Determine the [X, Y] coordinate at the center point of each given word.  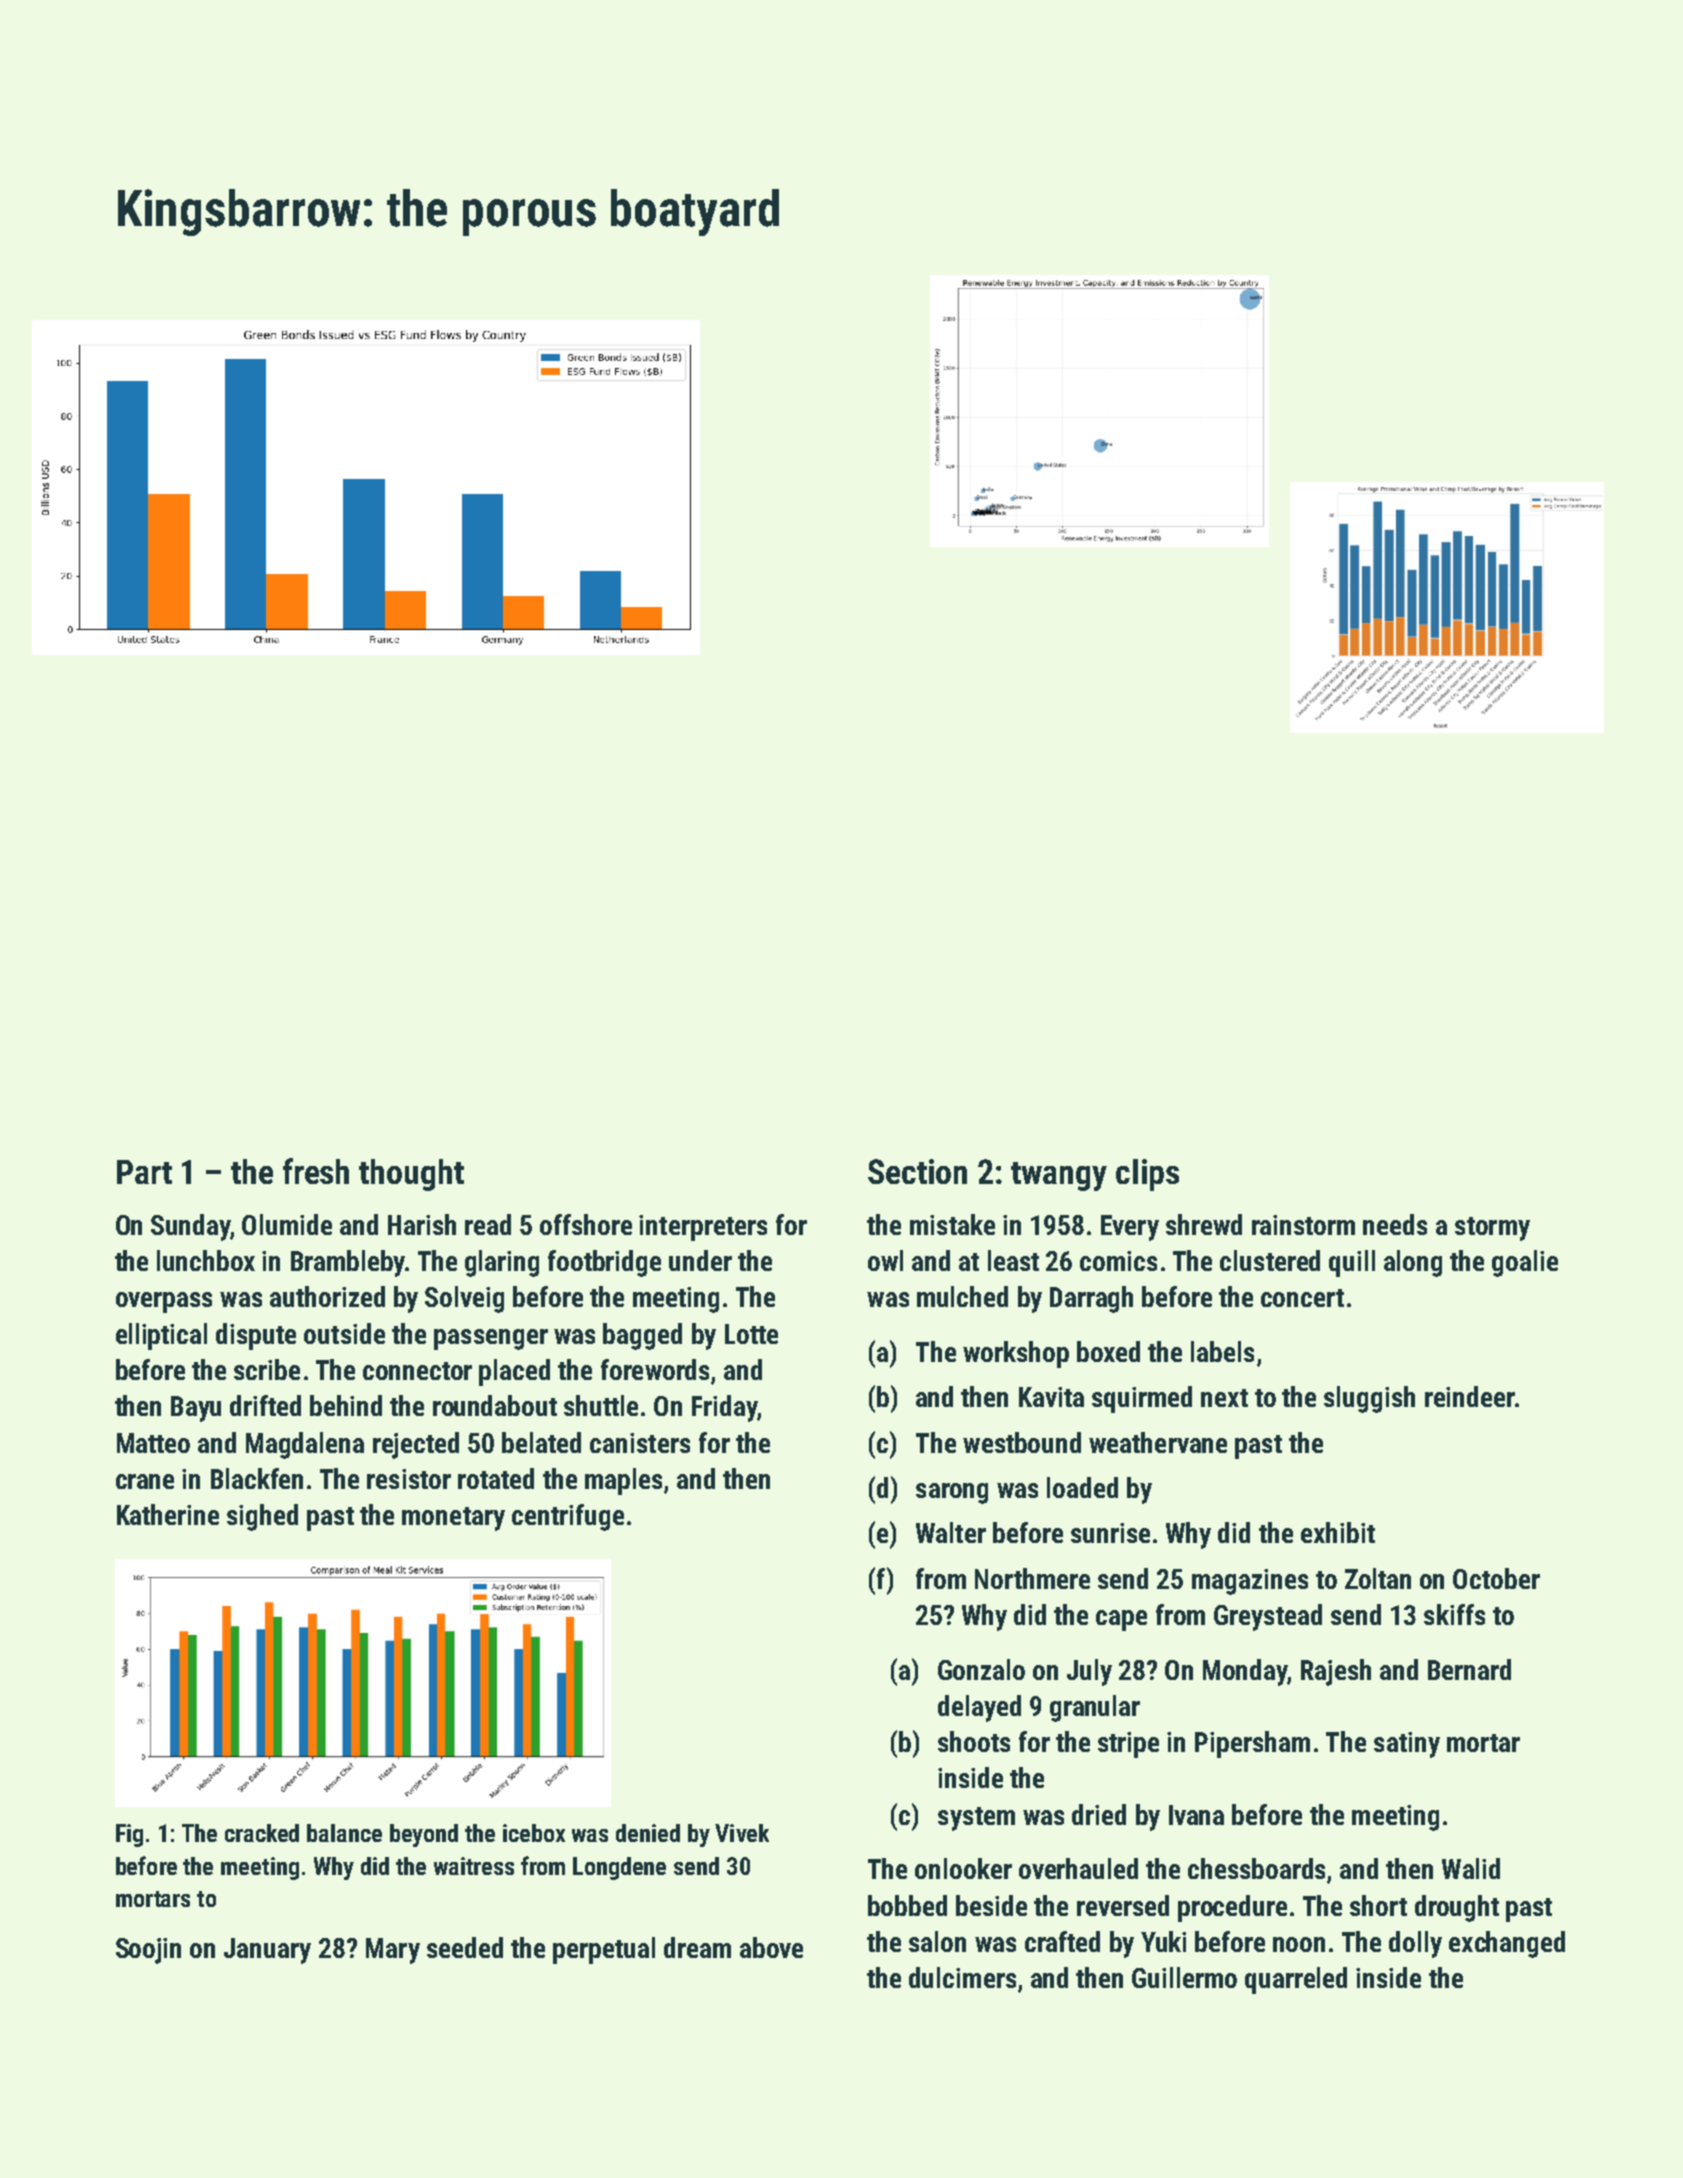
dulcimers [962, 1977]
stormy [1492, 1229]
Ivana [1196, 1815]
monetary [453, 1519]
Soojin [148, 1951]
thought [411, 1175]
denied [648, 1833]
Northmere [1032, 1578]
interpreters [703, 1228]
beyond [424, 1835]
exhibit [1338, 1532]
